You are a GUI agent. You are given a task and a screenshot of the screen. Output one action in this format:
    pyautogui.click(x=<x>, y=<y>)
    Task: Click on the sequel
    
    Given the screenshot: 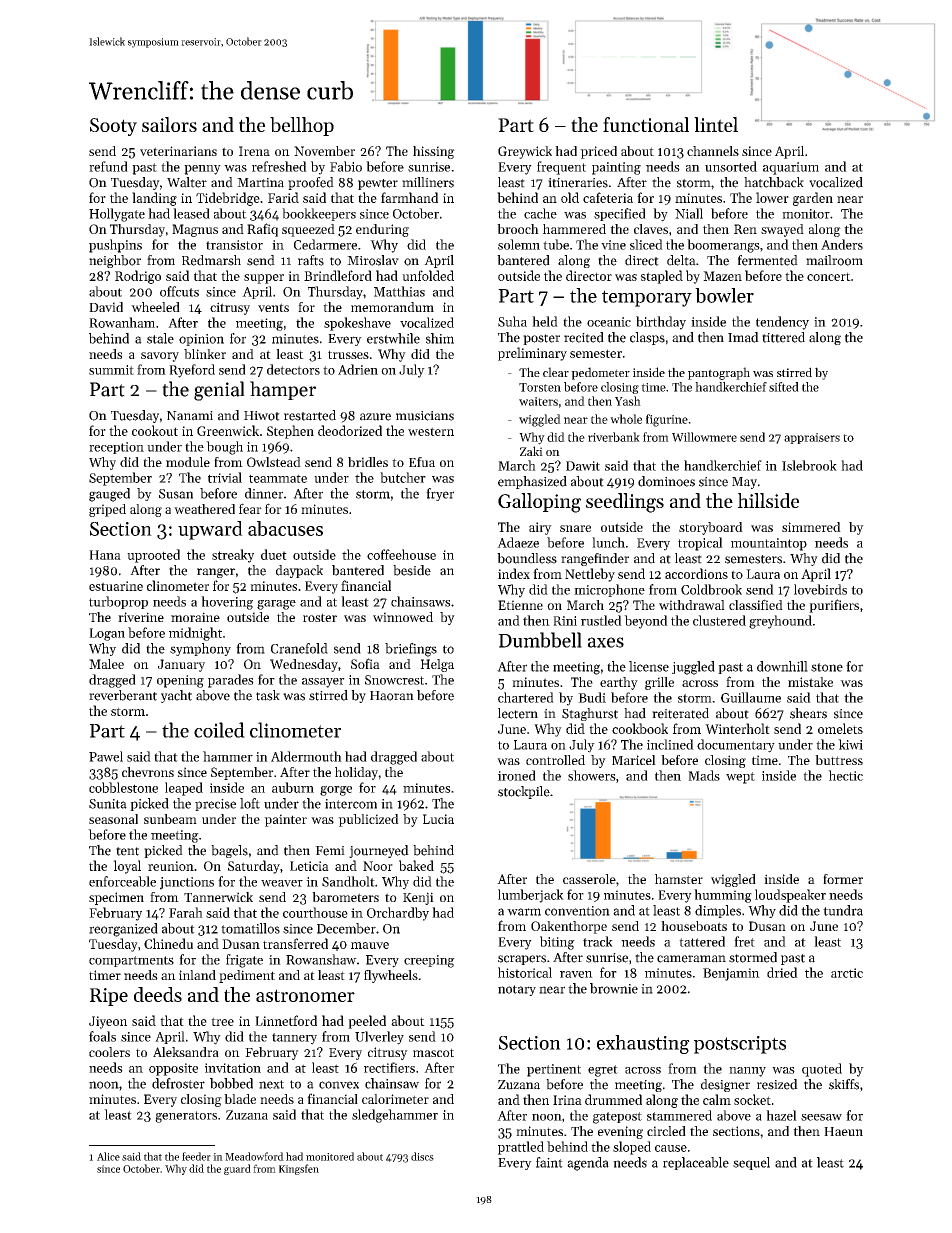 What is the action you would take?
    pyautogui.click(x=751, y=1163)
